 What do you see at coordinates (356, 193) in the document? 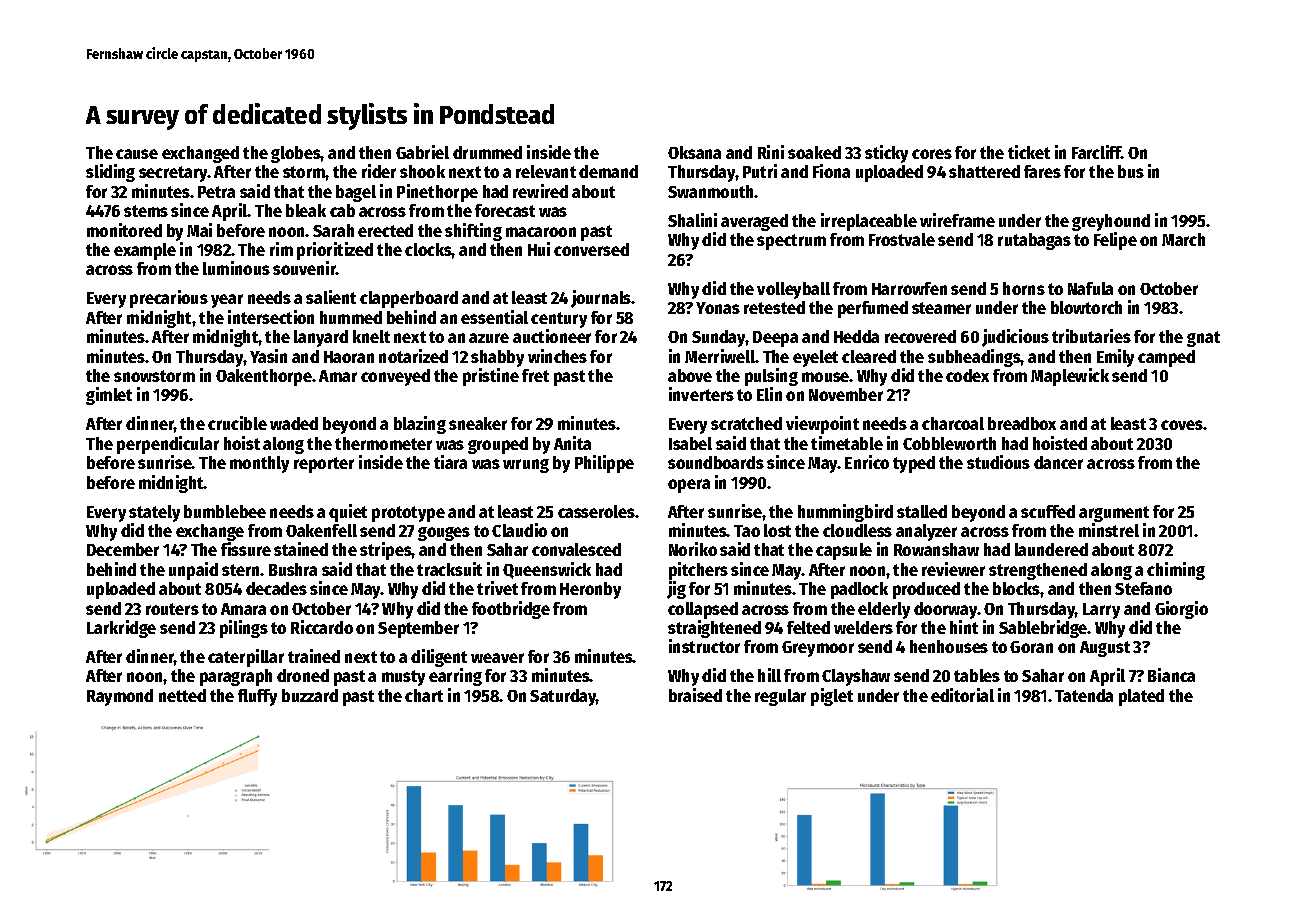
I see `bagel` at bounding box center [356, 193].
